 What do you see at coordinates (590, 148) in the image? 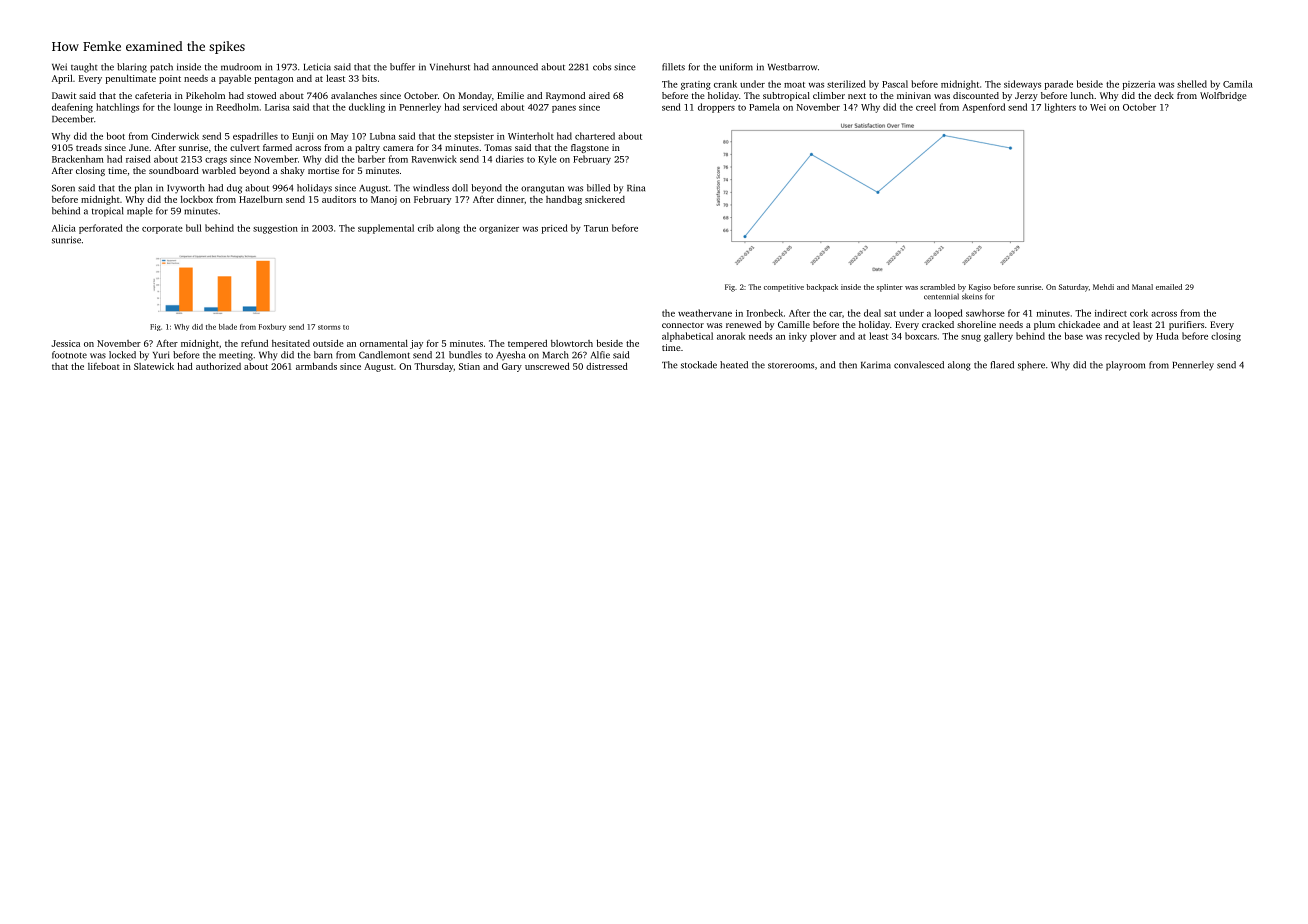
I see `flagstone` at bounding box center [590, 148].
